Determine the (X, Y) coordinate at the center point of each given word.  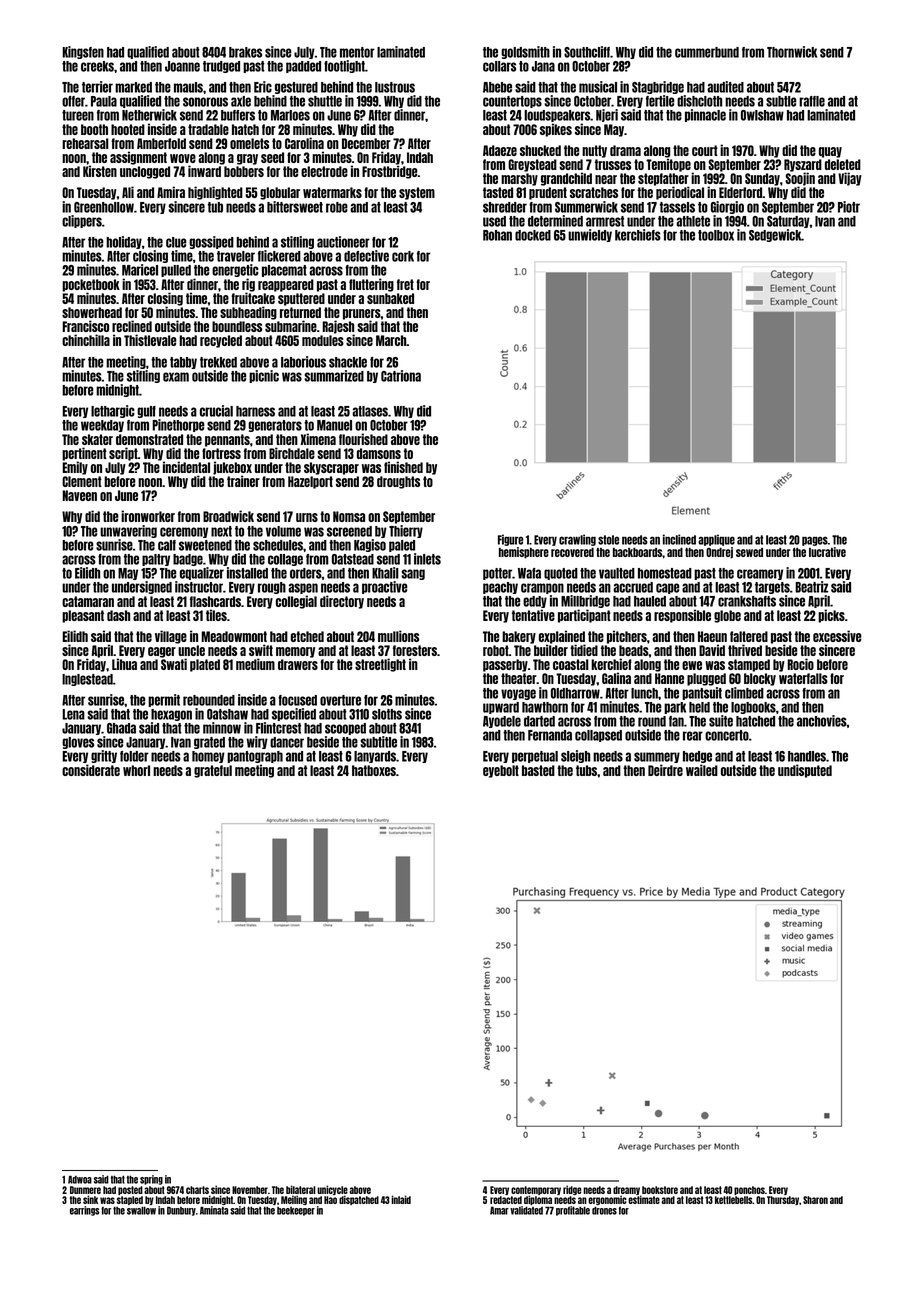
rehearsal (85, 143)
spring (151, 1180)
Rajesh (338, 327)
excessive (837, 636)
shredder (505, 207)
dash (118, 615)
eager (162, 652)
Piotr (849, 207)
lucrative (827, 552)
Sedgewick (775, 235)
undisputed (805, 771)
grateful (213, 771)
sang (413, 574)
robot (496, 650)
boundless (237, 326)
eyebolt (501, 771)
